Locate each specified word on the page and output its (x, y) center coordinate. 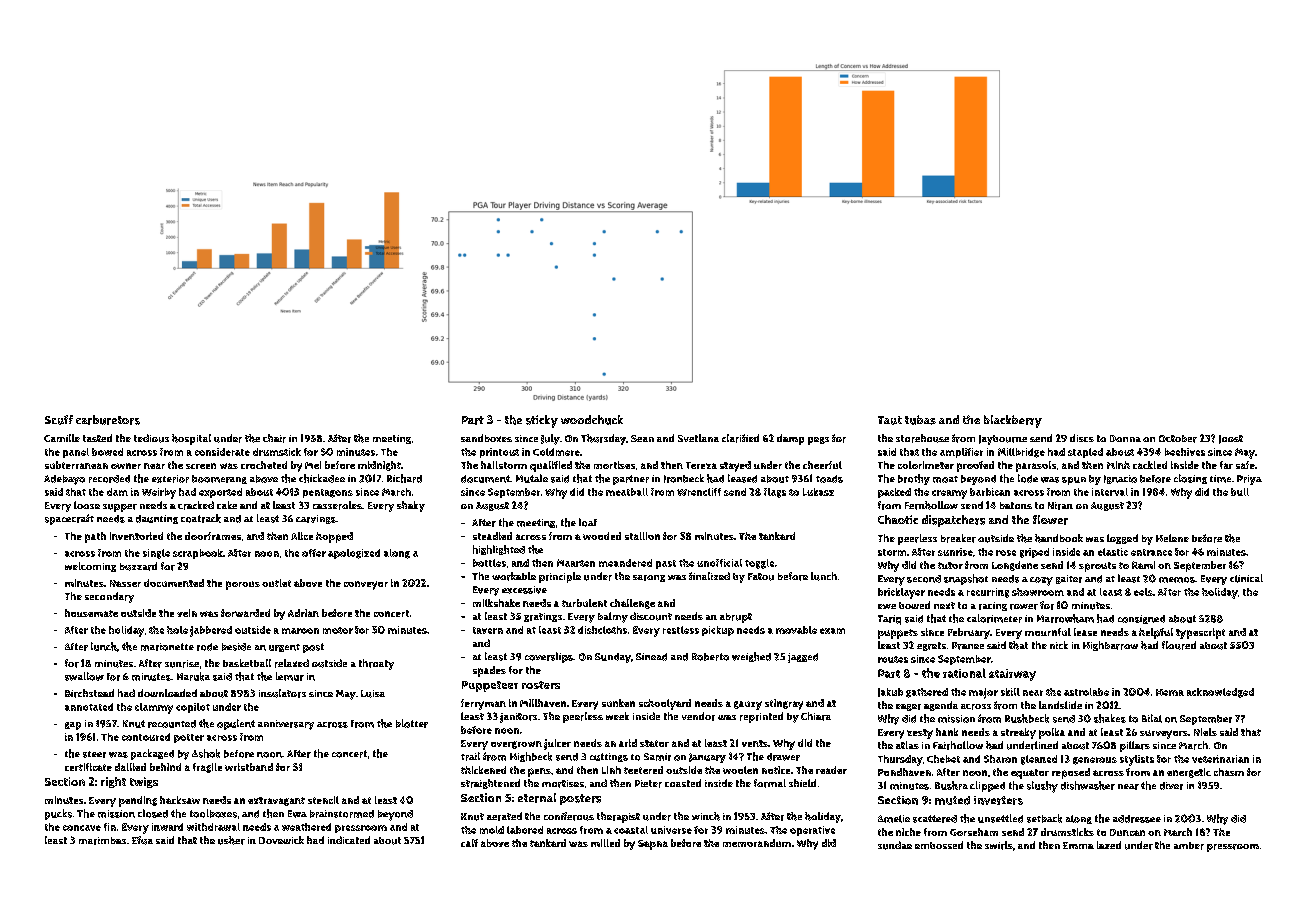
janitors (518, 718)
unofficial (719, 563)
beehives (1185, 452)
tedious (151, 438)
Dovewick (281, 840)
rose (1006, 553)
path (95, 537)
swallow (84, 676)
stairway (1012, 675)
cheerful (822, 465)
